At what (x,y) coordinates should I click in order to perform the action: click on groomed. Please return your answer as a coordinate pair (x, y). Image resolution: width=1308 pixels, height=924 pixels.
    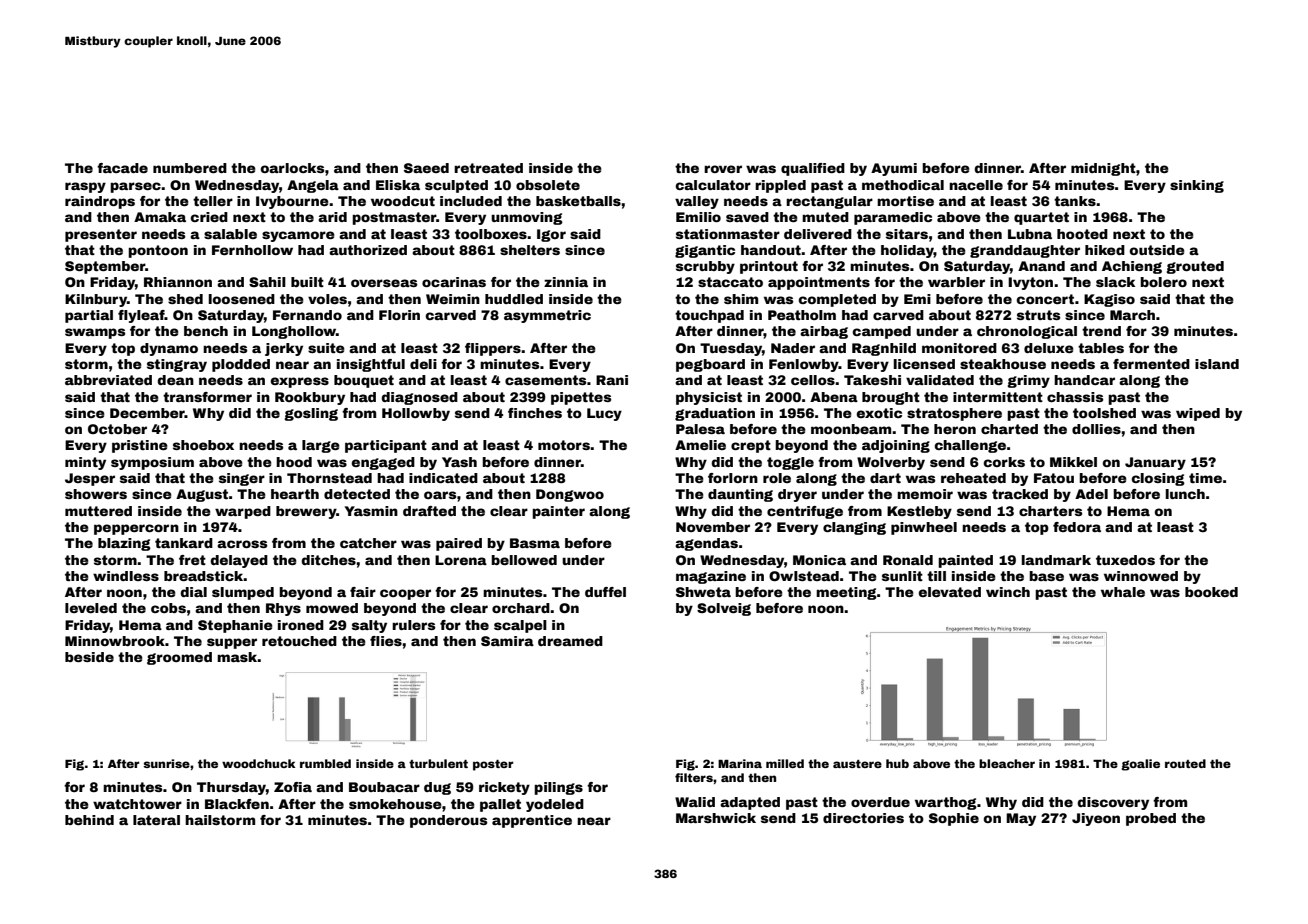
    Looking at the image, I should click on (179, 658).
